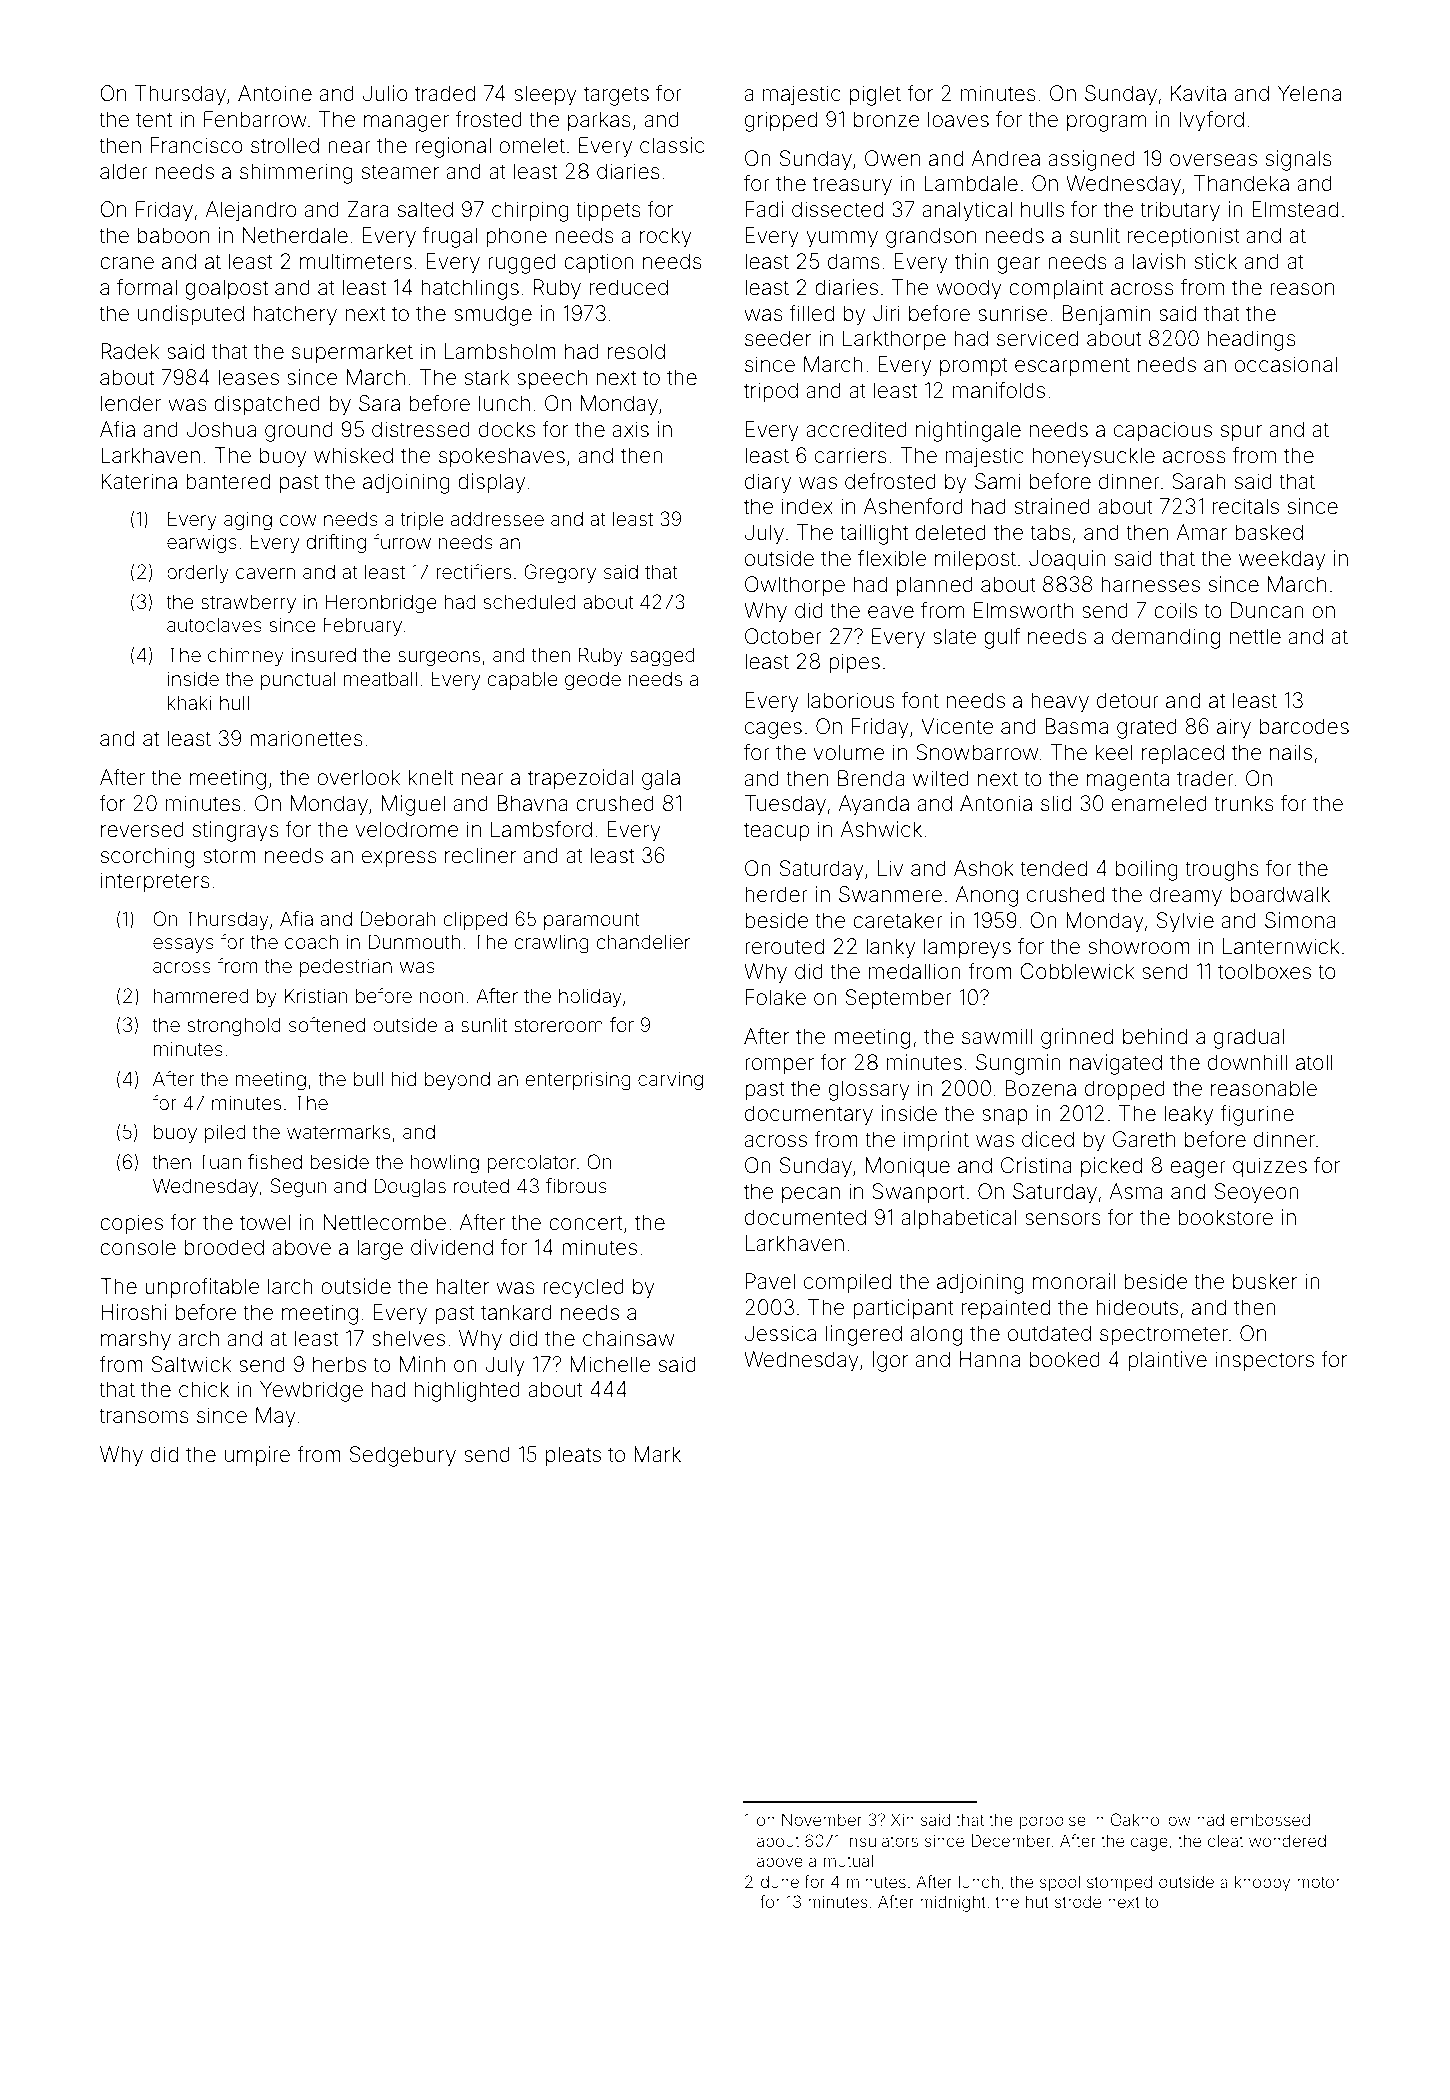  What do you see at coordinates (368, 1078) in the image?
I see `bull` at bounding box center [368, 1078].
